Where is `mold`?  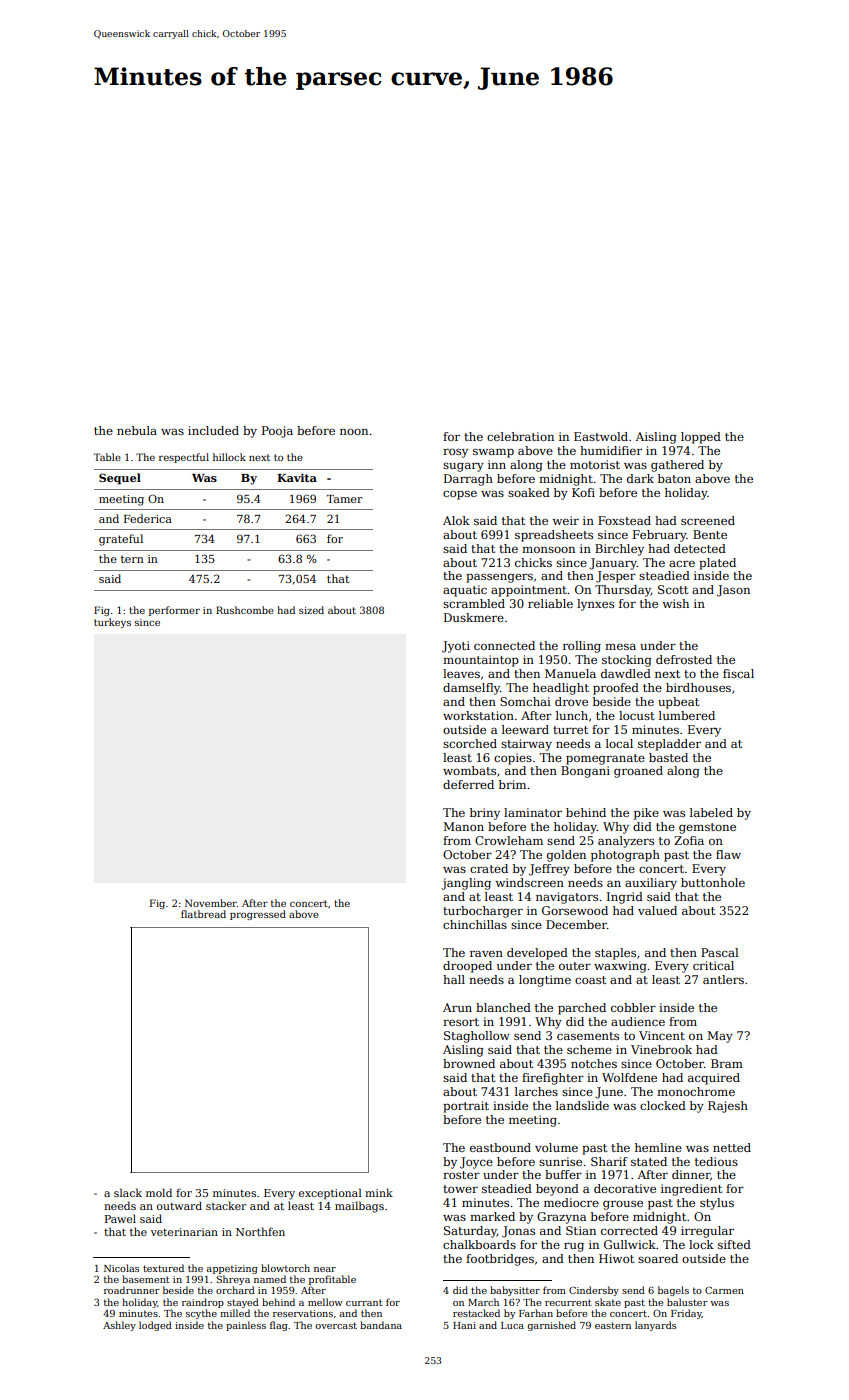
mold is located at coordinates (159, 1192).
